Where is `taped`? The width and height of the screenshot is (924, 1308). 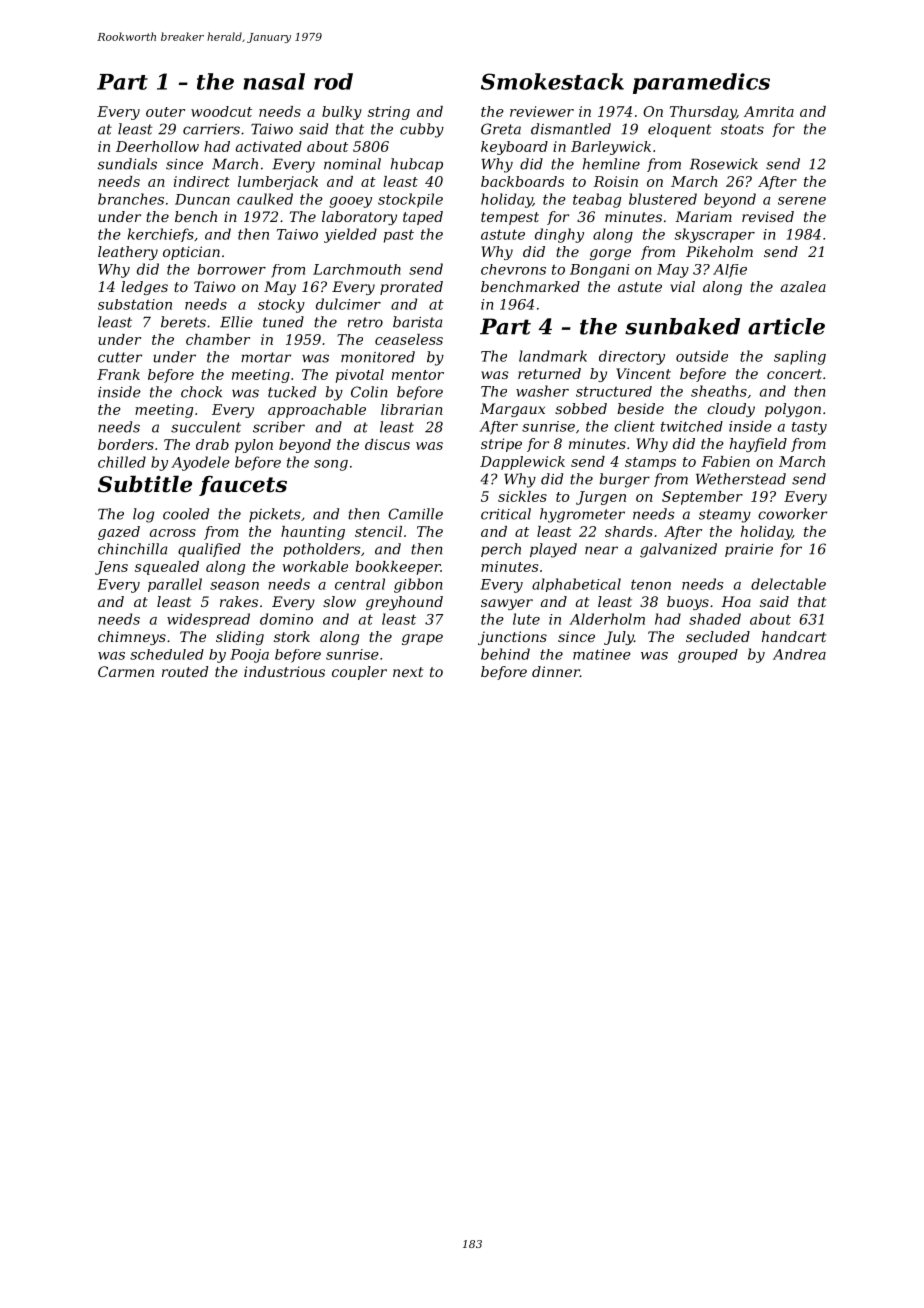
taped is located at coordinates (423, 218).
